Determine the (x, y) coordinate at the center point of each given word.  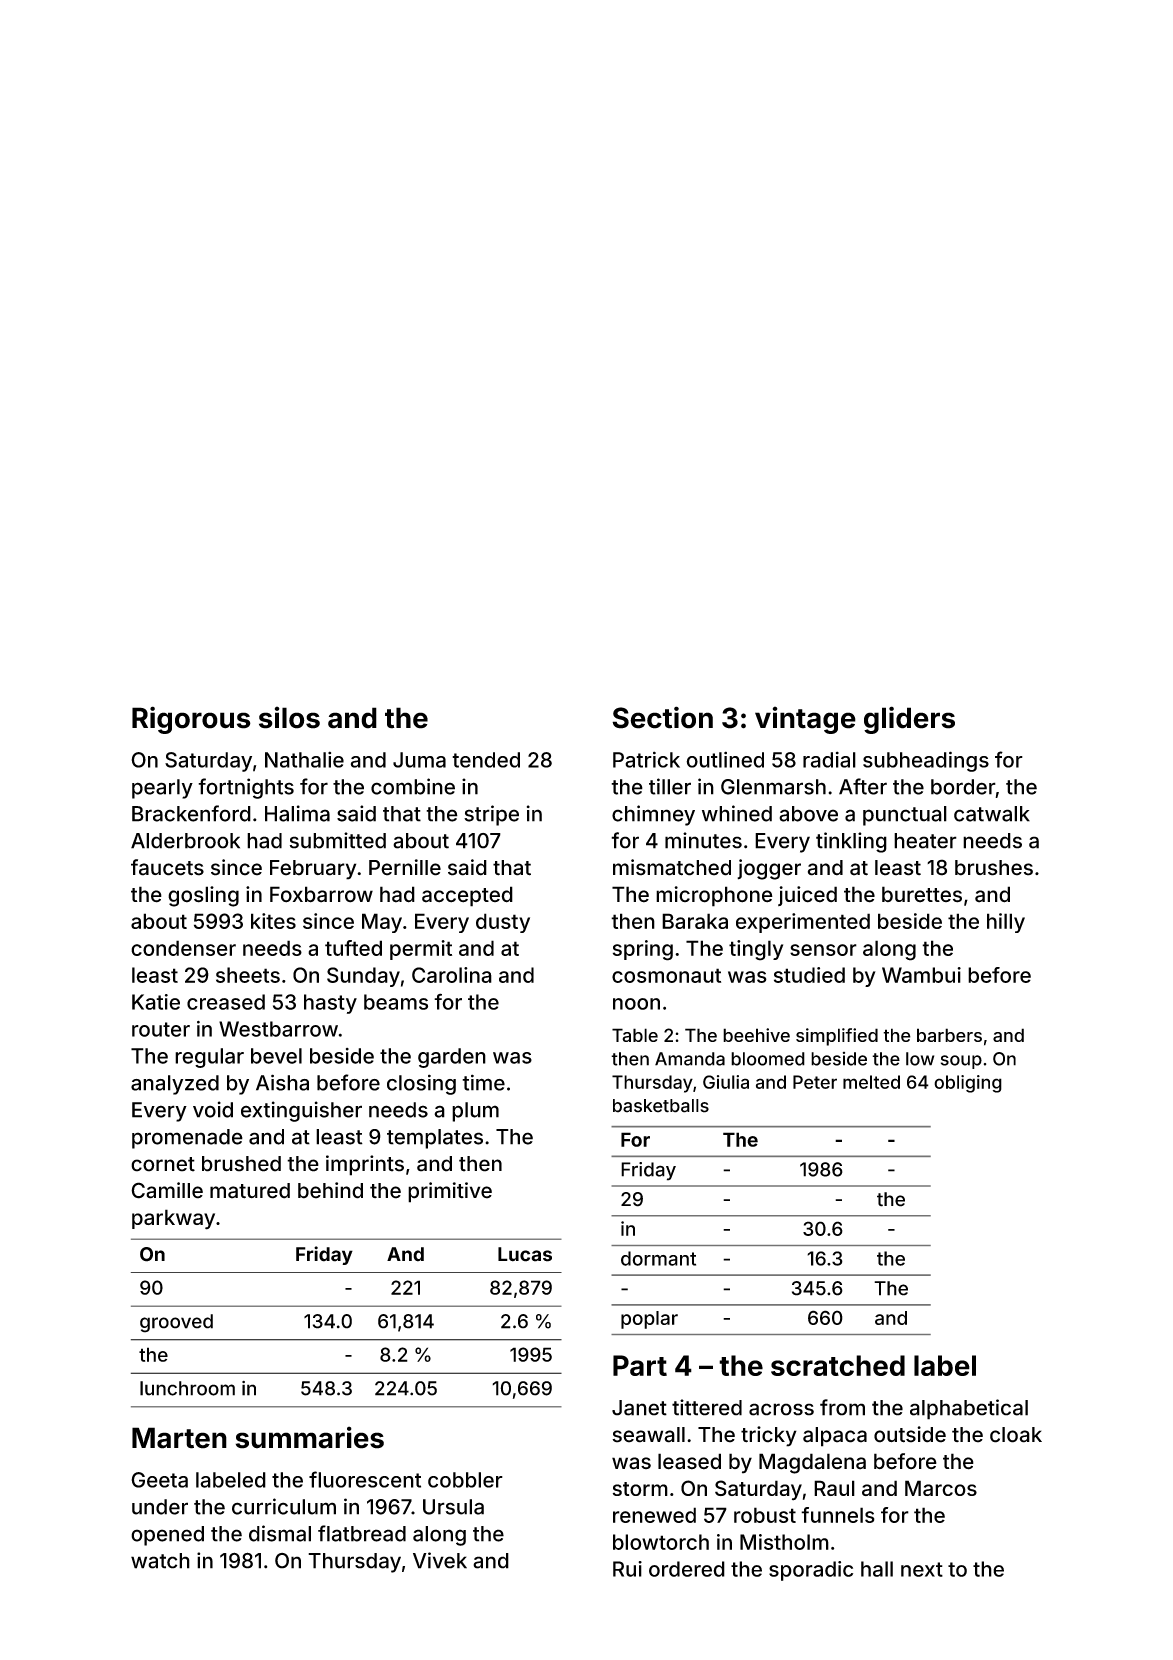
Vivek (440, 1560)
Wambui (921, 975)
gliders (909, 720)
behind (330, 1190)
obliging (968, 1084)
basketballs (661, 1106)
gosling (203, 896)
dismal (280, 1533)
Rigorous (191, 720)
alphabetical (969, 1409)
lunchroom (187, 1388)
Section (662, 717)
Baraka (695, 921)
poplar (649, 1320)
